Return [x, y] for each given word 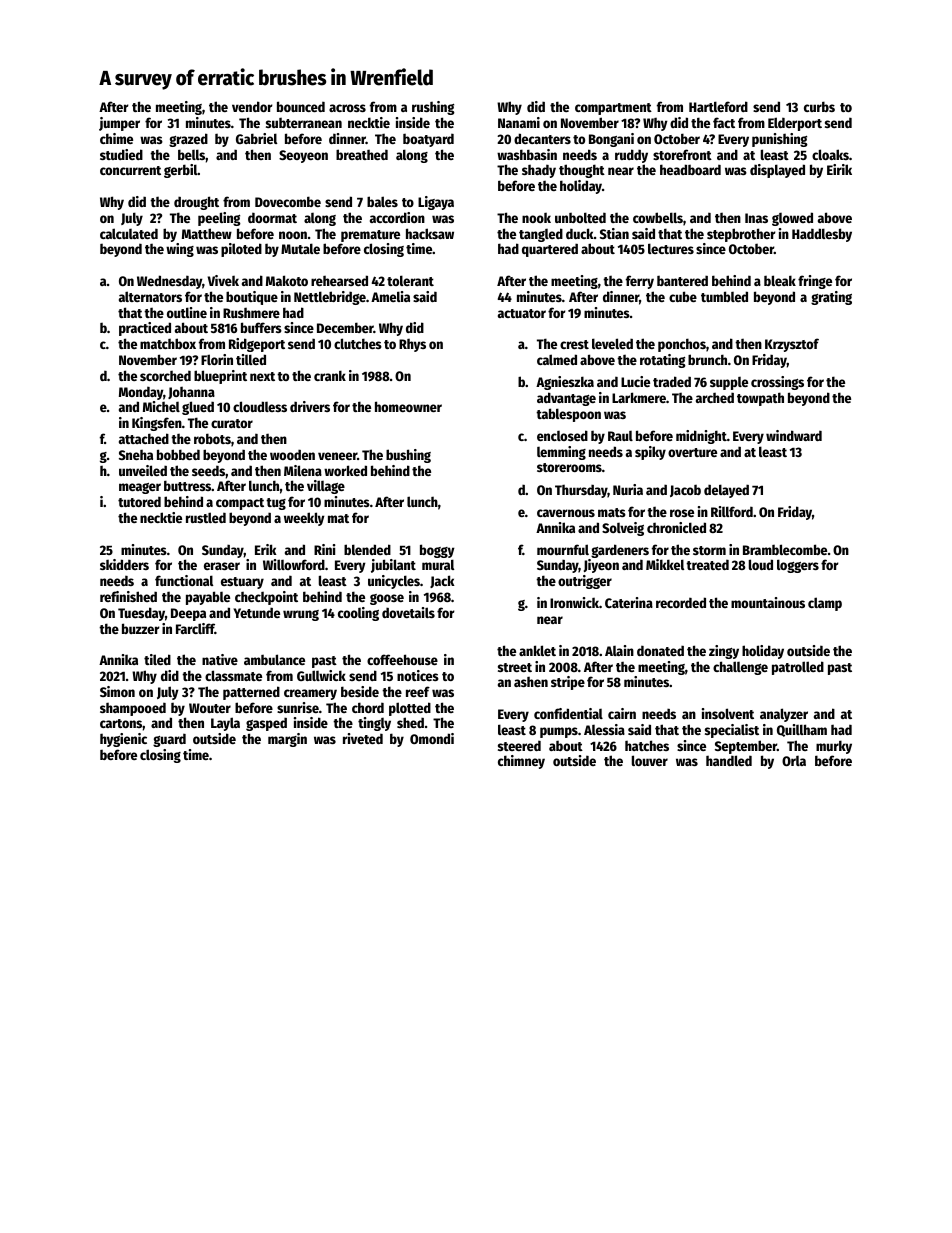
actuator [522, 313]
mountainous [768, 602]
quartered [550, 250]
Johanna [191, 393]
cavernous [566, 513]
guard [169, 740]
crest [574, 344]
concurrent [130, 170]
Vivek [223, 280]
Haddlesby [822, 235]
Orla [794, 760]
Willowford [294, 564]
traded [672, 381]
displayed [777, 171]
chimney [521, 762]
